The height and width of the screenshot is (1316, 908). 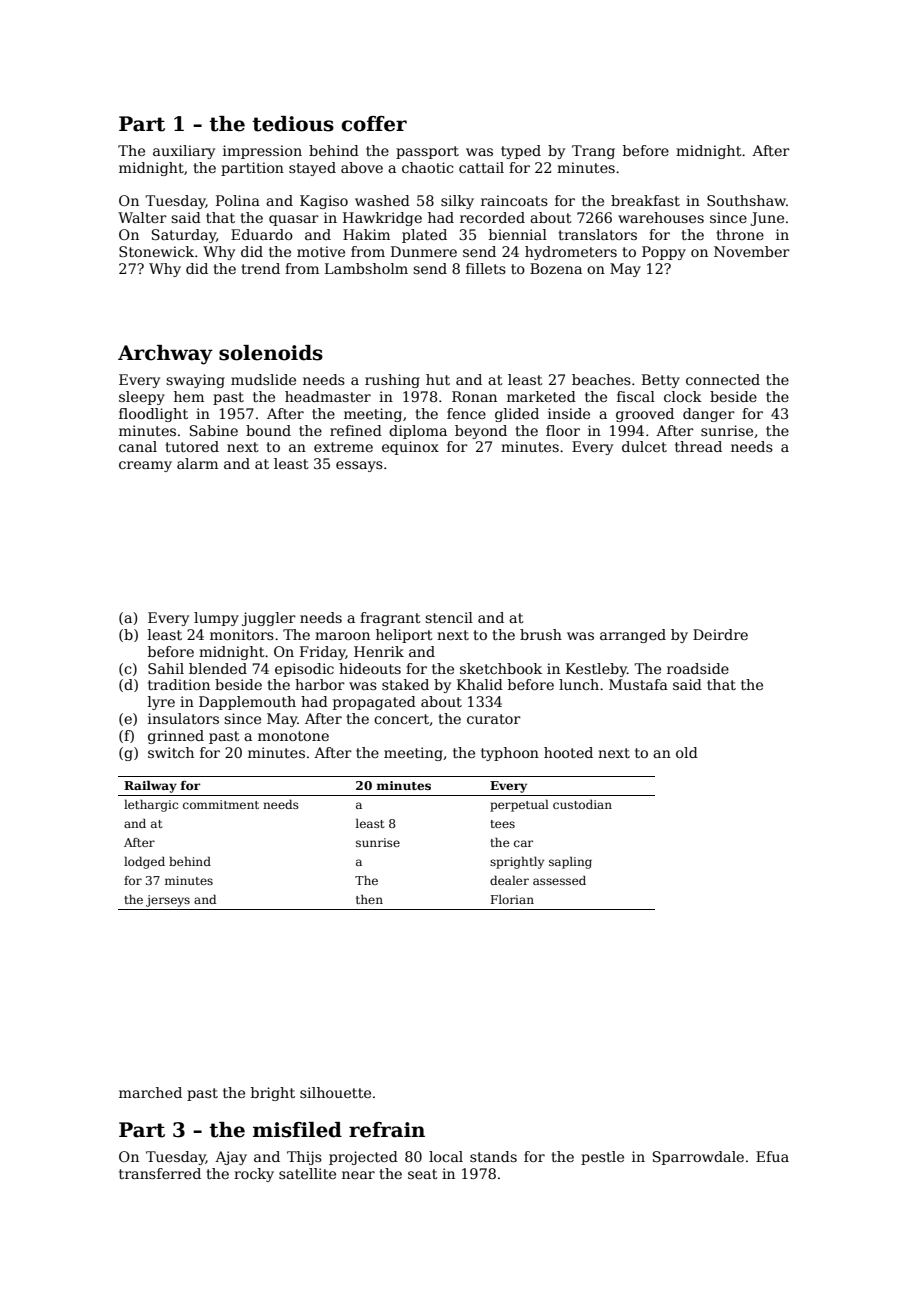 What do you see at coordinates (521, 152) in the screenshot?
I see `typed` at bounding box center [521, 152].
